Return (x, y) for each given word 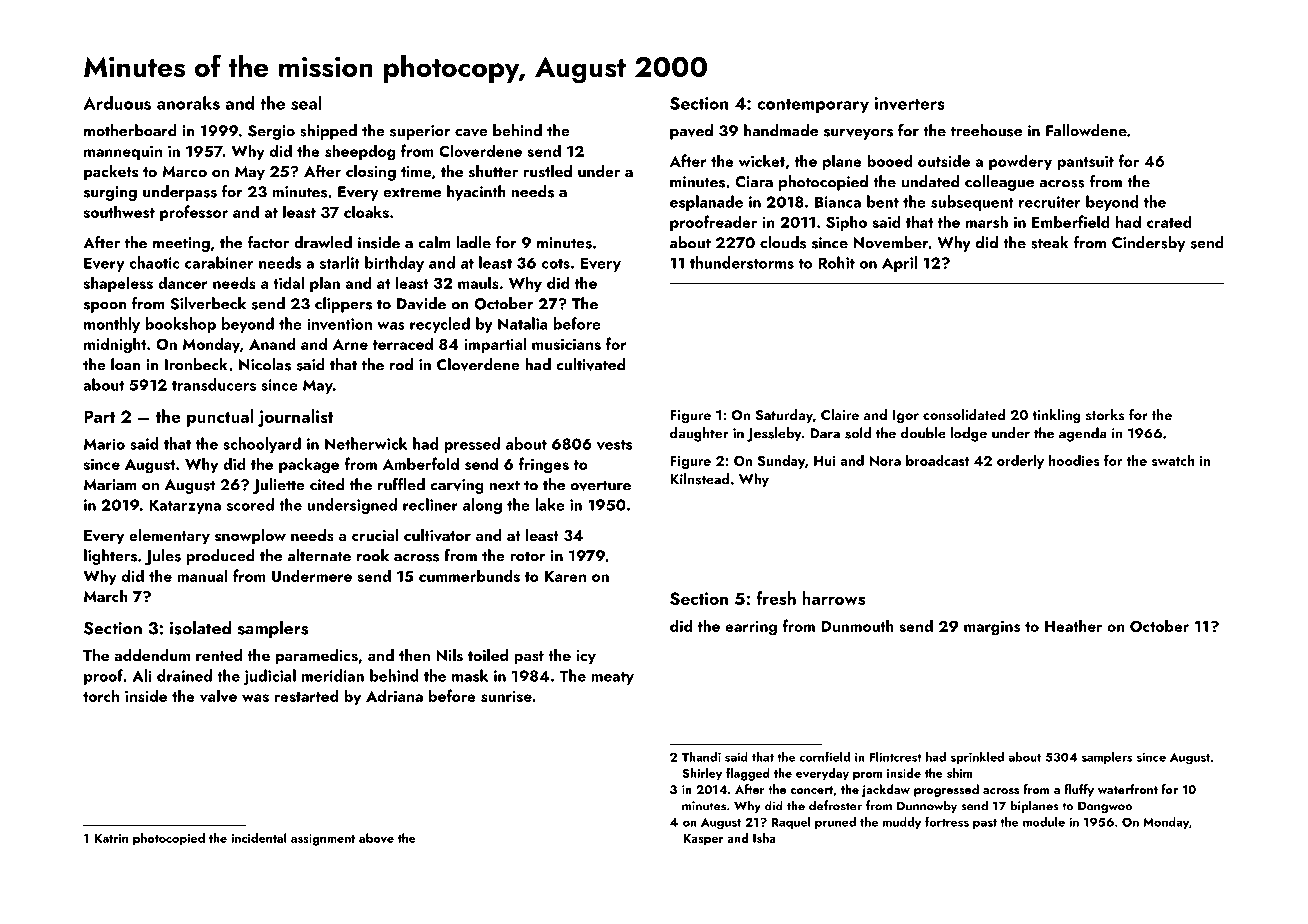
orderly (1020, 462)
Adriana (394, 695)
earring (751, 628)
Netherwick (366, 443)
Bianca (838, 202)
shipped (328, 132)
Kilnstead (700, 479)
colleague (999, 183)
